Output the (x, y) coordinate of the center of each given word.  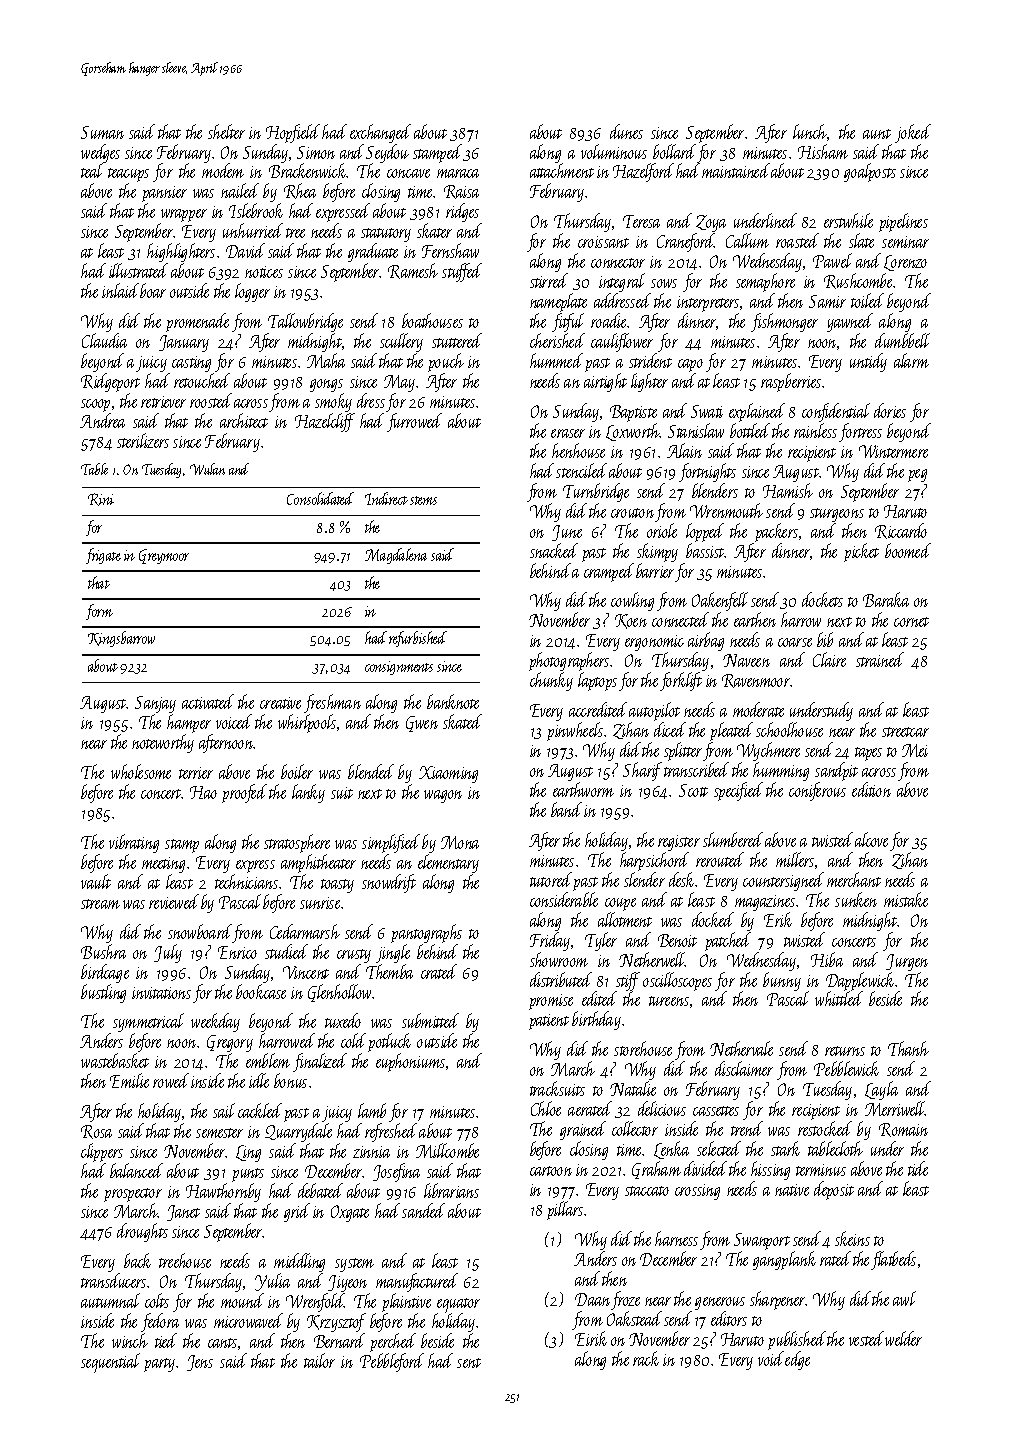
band (566, 809)
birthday (596, 1020)
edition (871, 789)
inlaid (120, 290)
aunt (877, 134)
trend (747, 1128)
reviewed (174, 901)
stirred (549, 280)
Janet (183, 1213)
